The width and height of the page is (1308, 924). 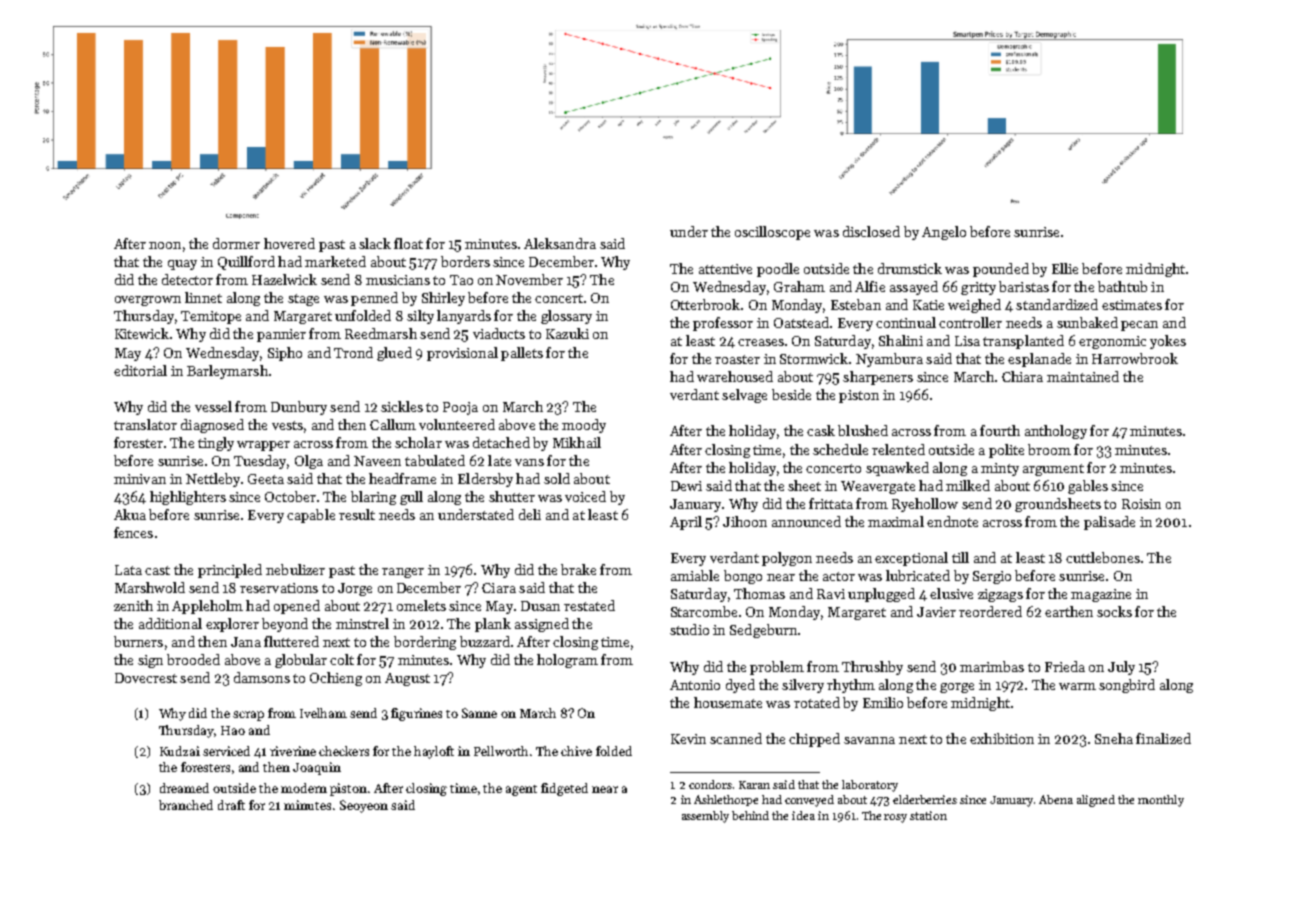 I want to click on ergonomic, so click(x=1112, y=342).
